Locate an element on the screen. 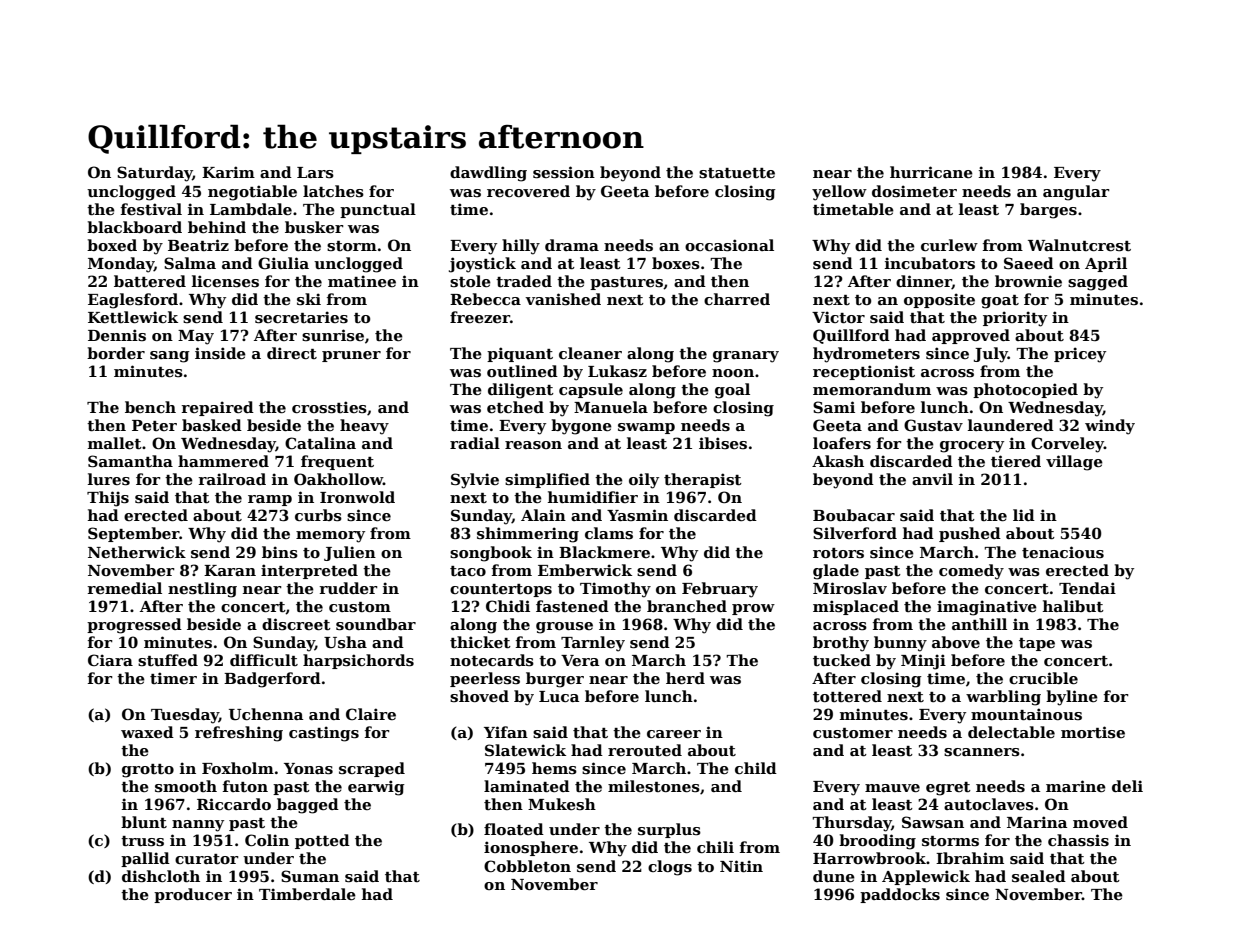 This screenshot has height=952, width=1233. tenacious is located at coordinates (1063, 552).
